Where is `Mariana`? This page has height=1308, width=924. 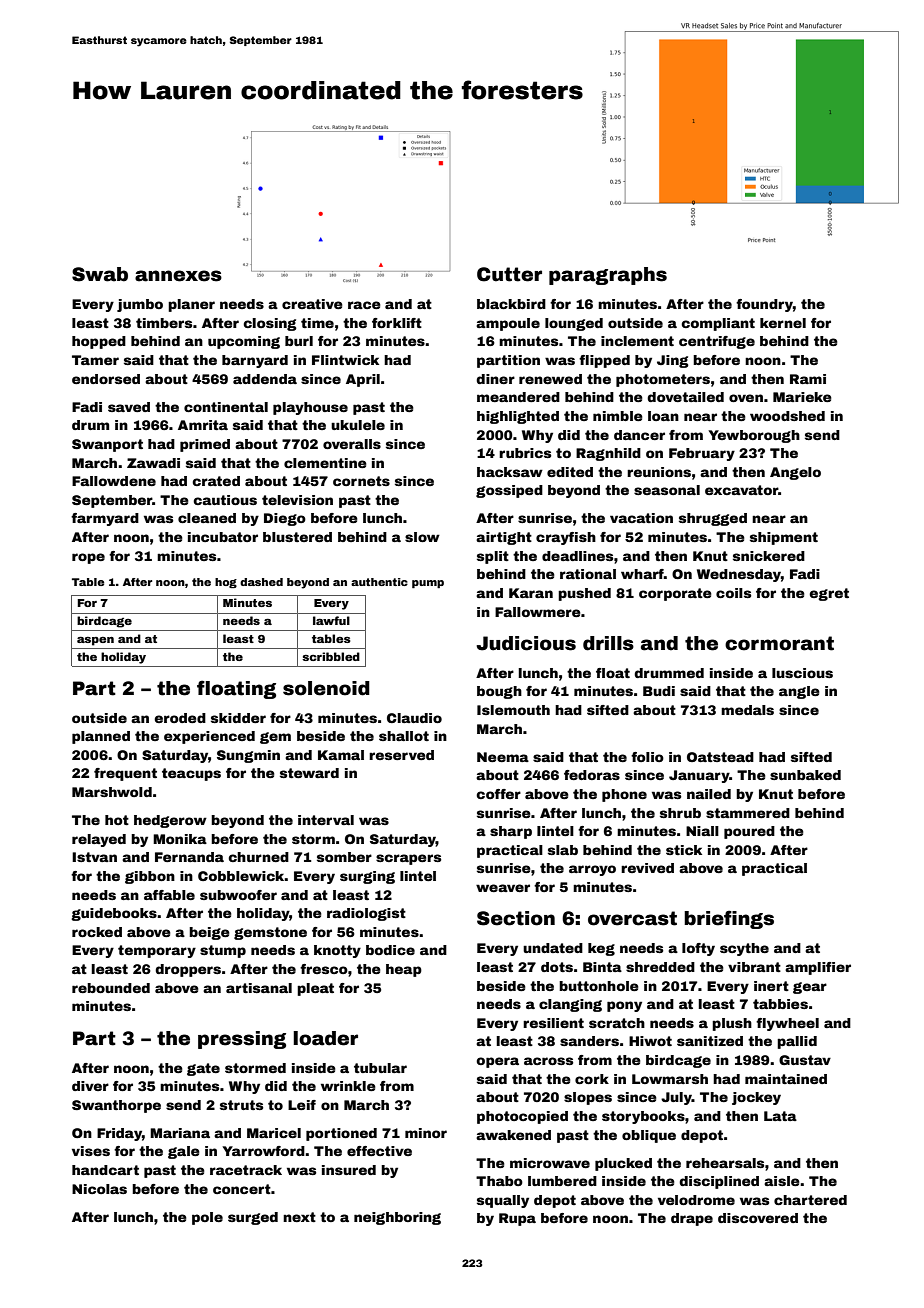 Mariana is located at coordinates (180, 1133).
